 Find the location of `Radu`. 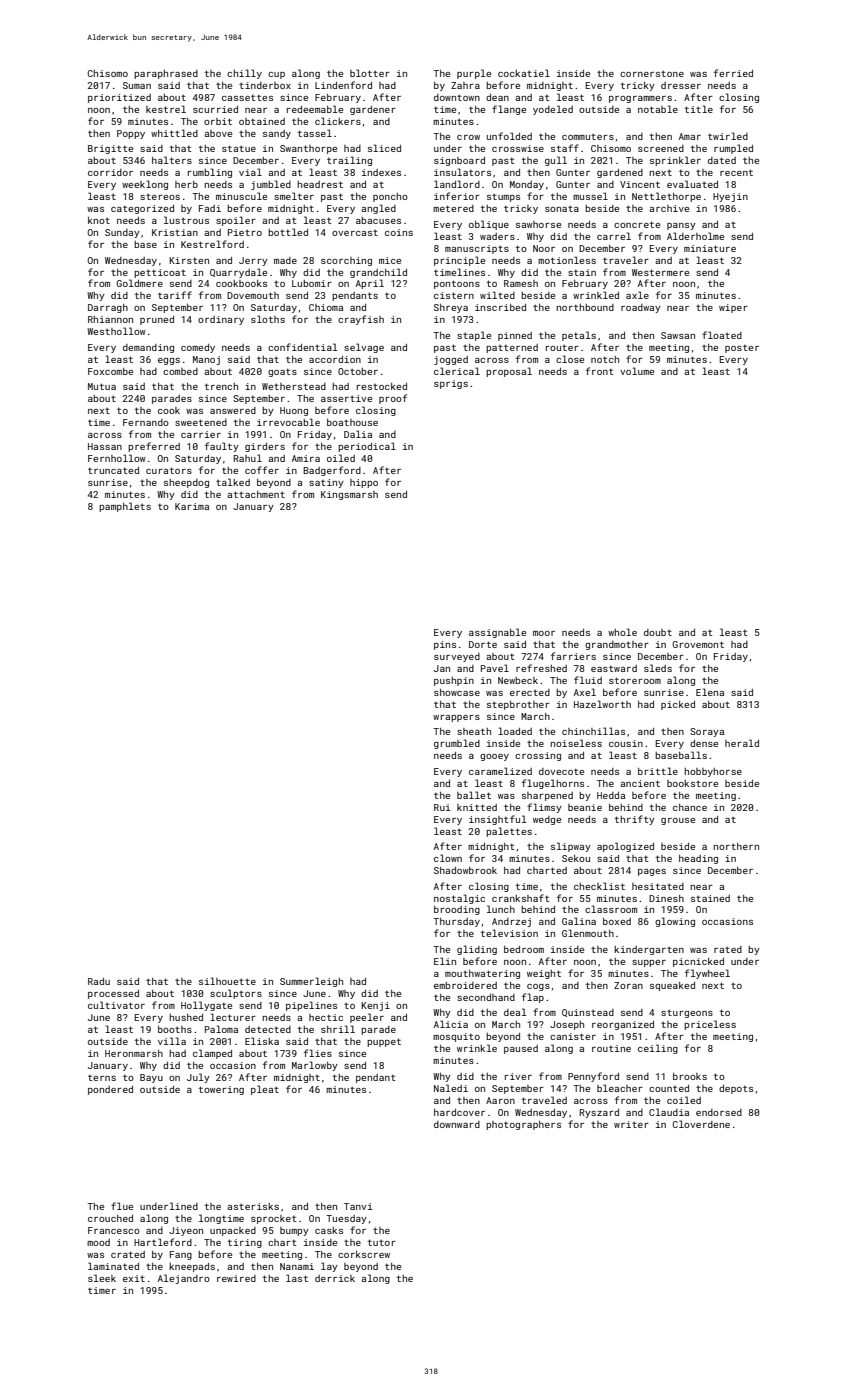

Radu is located at coordinates (99, 981).
